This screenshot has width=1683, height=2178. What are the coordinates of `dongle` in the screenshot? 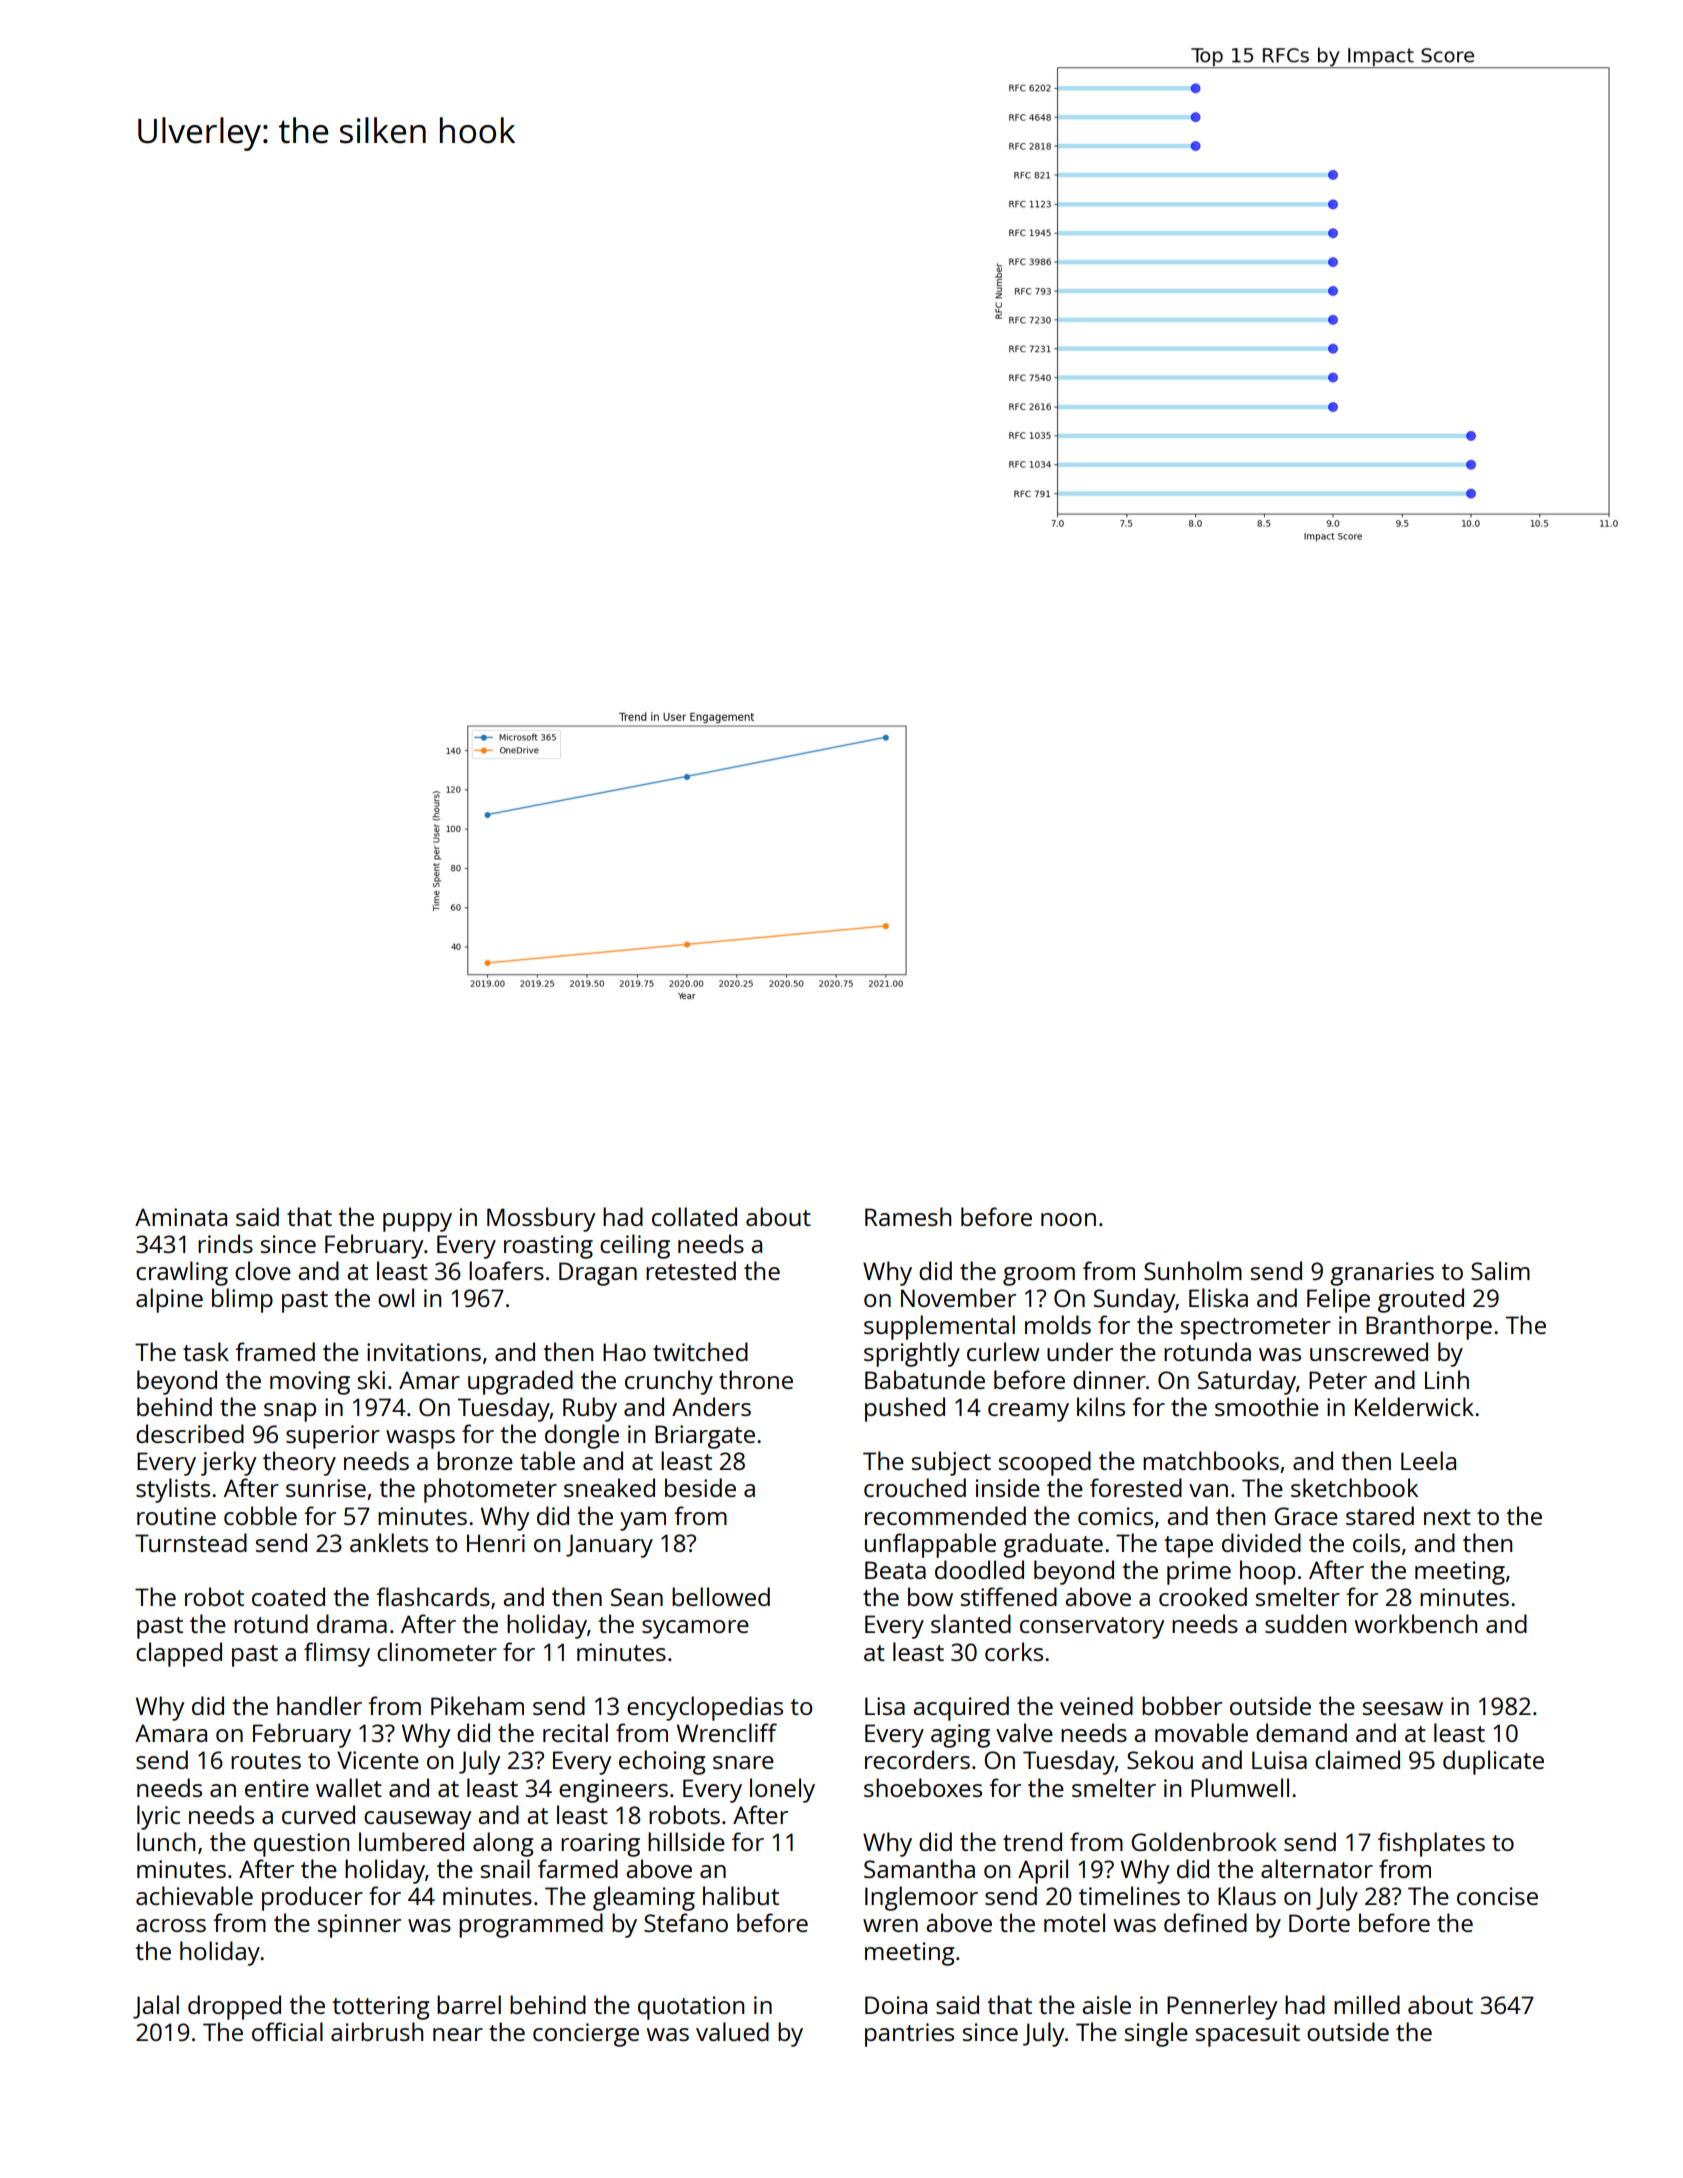 It's located at (582, 1436).
